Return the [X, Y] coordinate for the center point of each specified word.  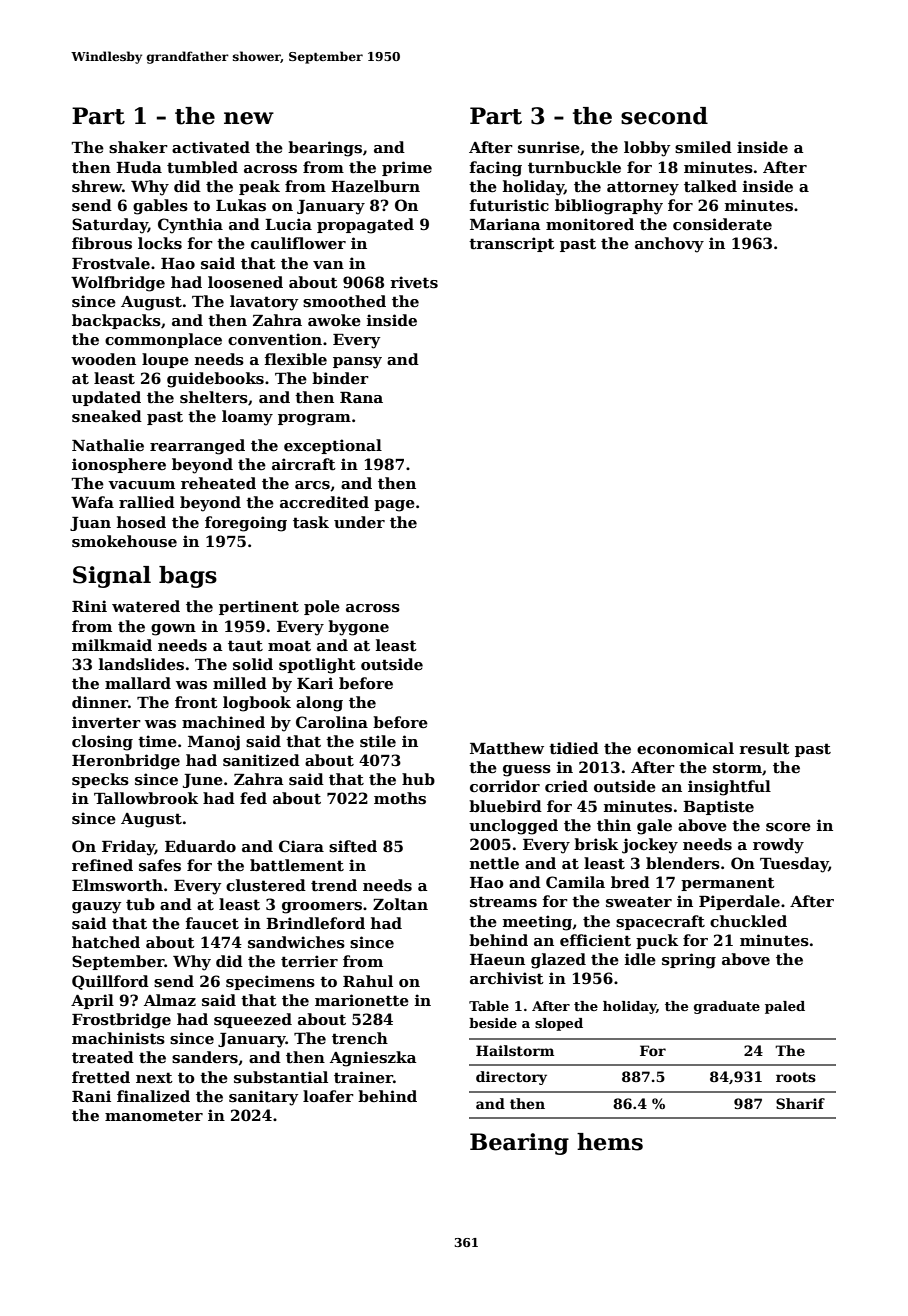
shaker [138, 147]
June [203, 781]
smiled [703, 147]
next [154, 1077]
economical [685, 748]
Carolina [332, 722]
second [664, 116]
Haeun [497, 959]
